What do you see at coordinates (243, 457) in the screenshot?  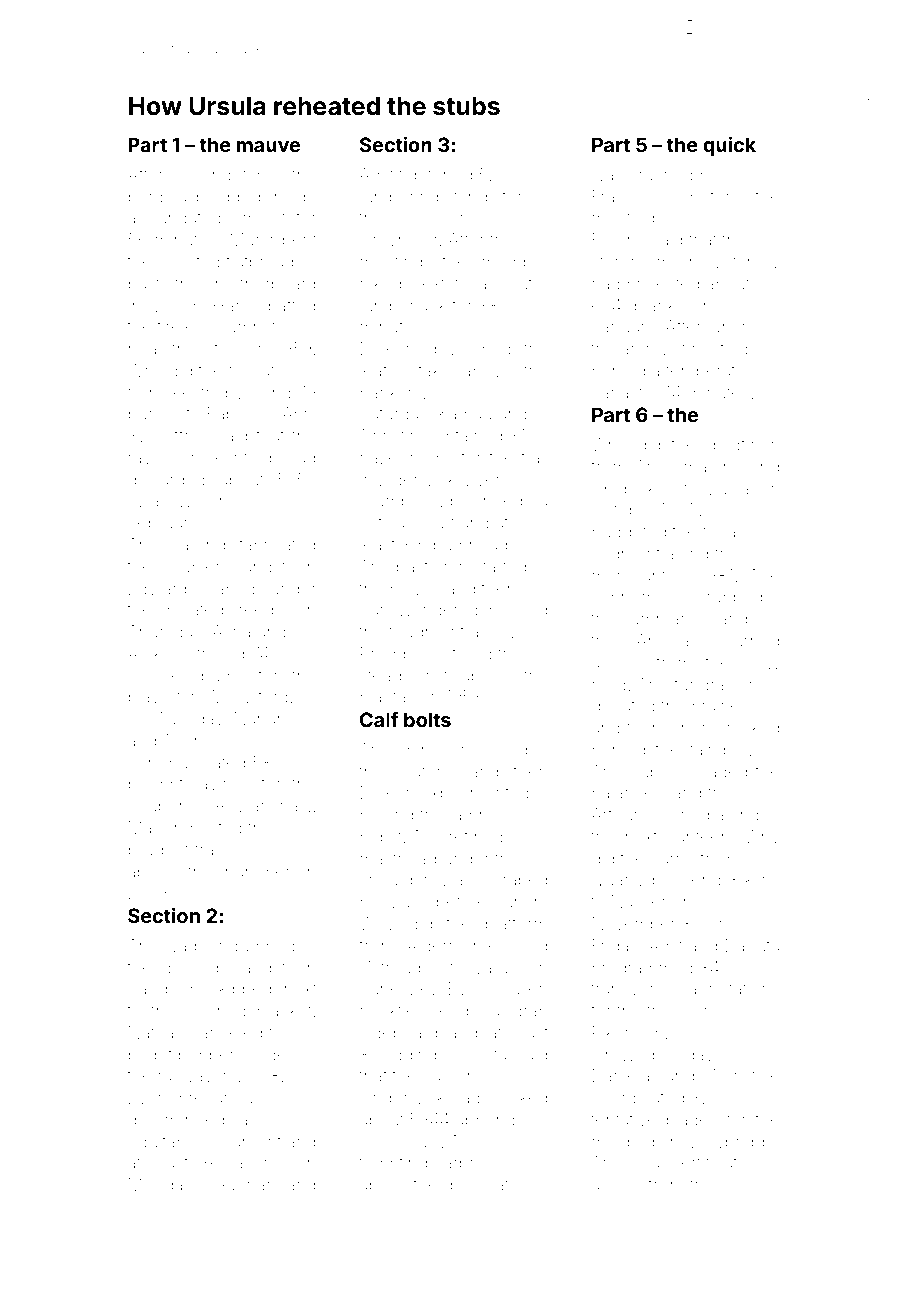 I see `Kilnfold` at bounding box center [243, 457].
